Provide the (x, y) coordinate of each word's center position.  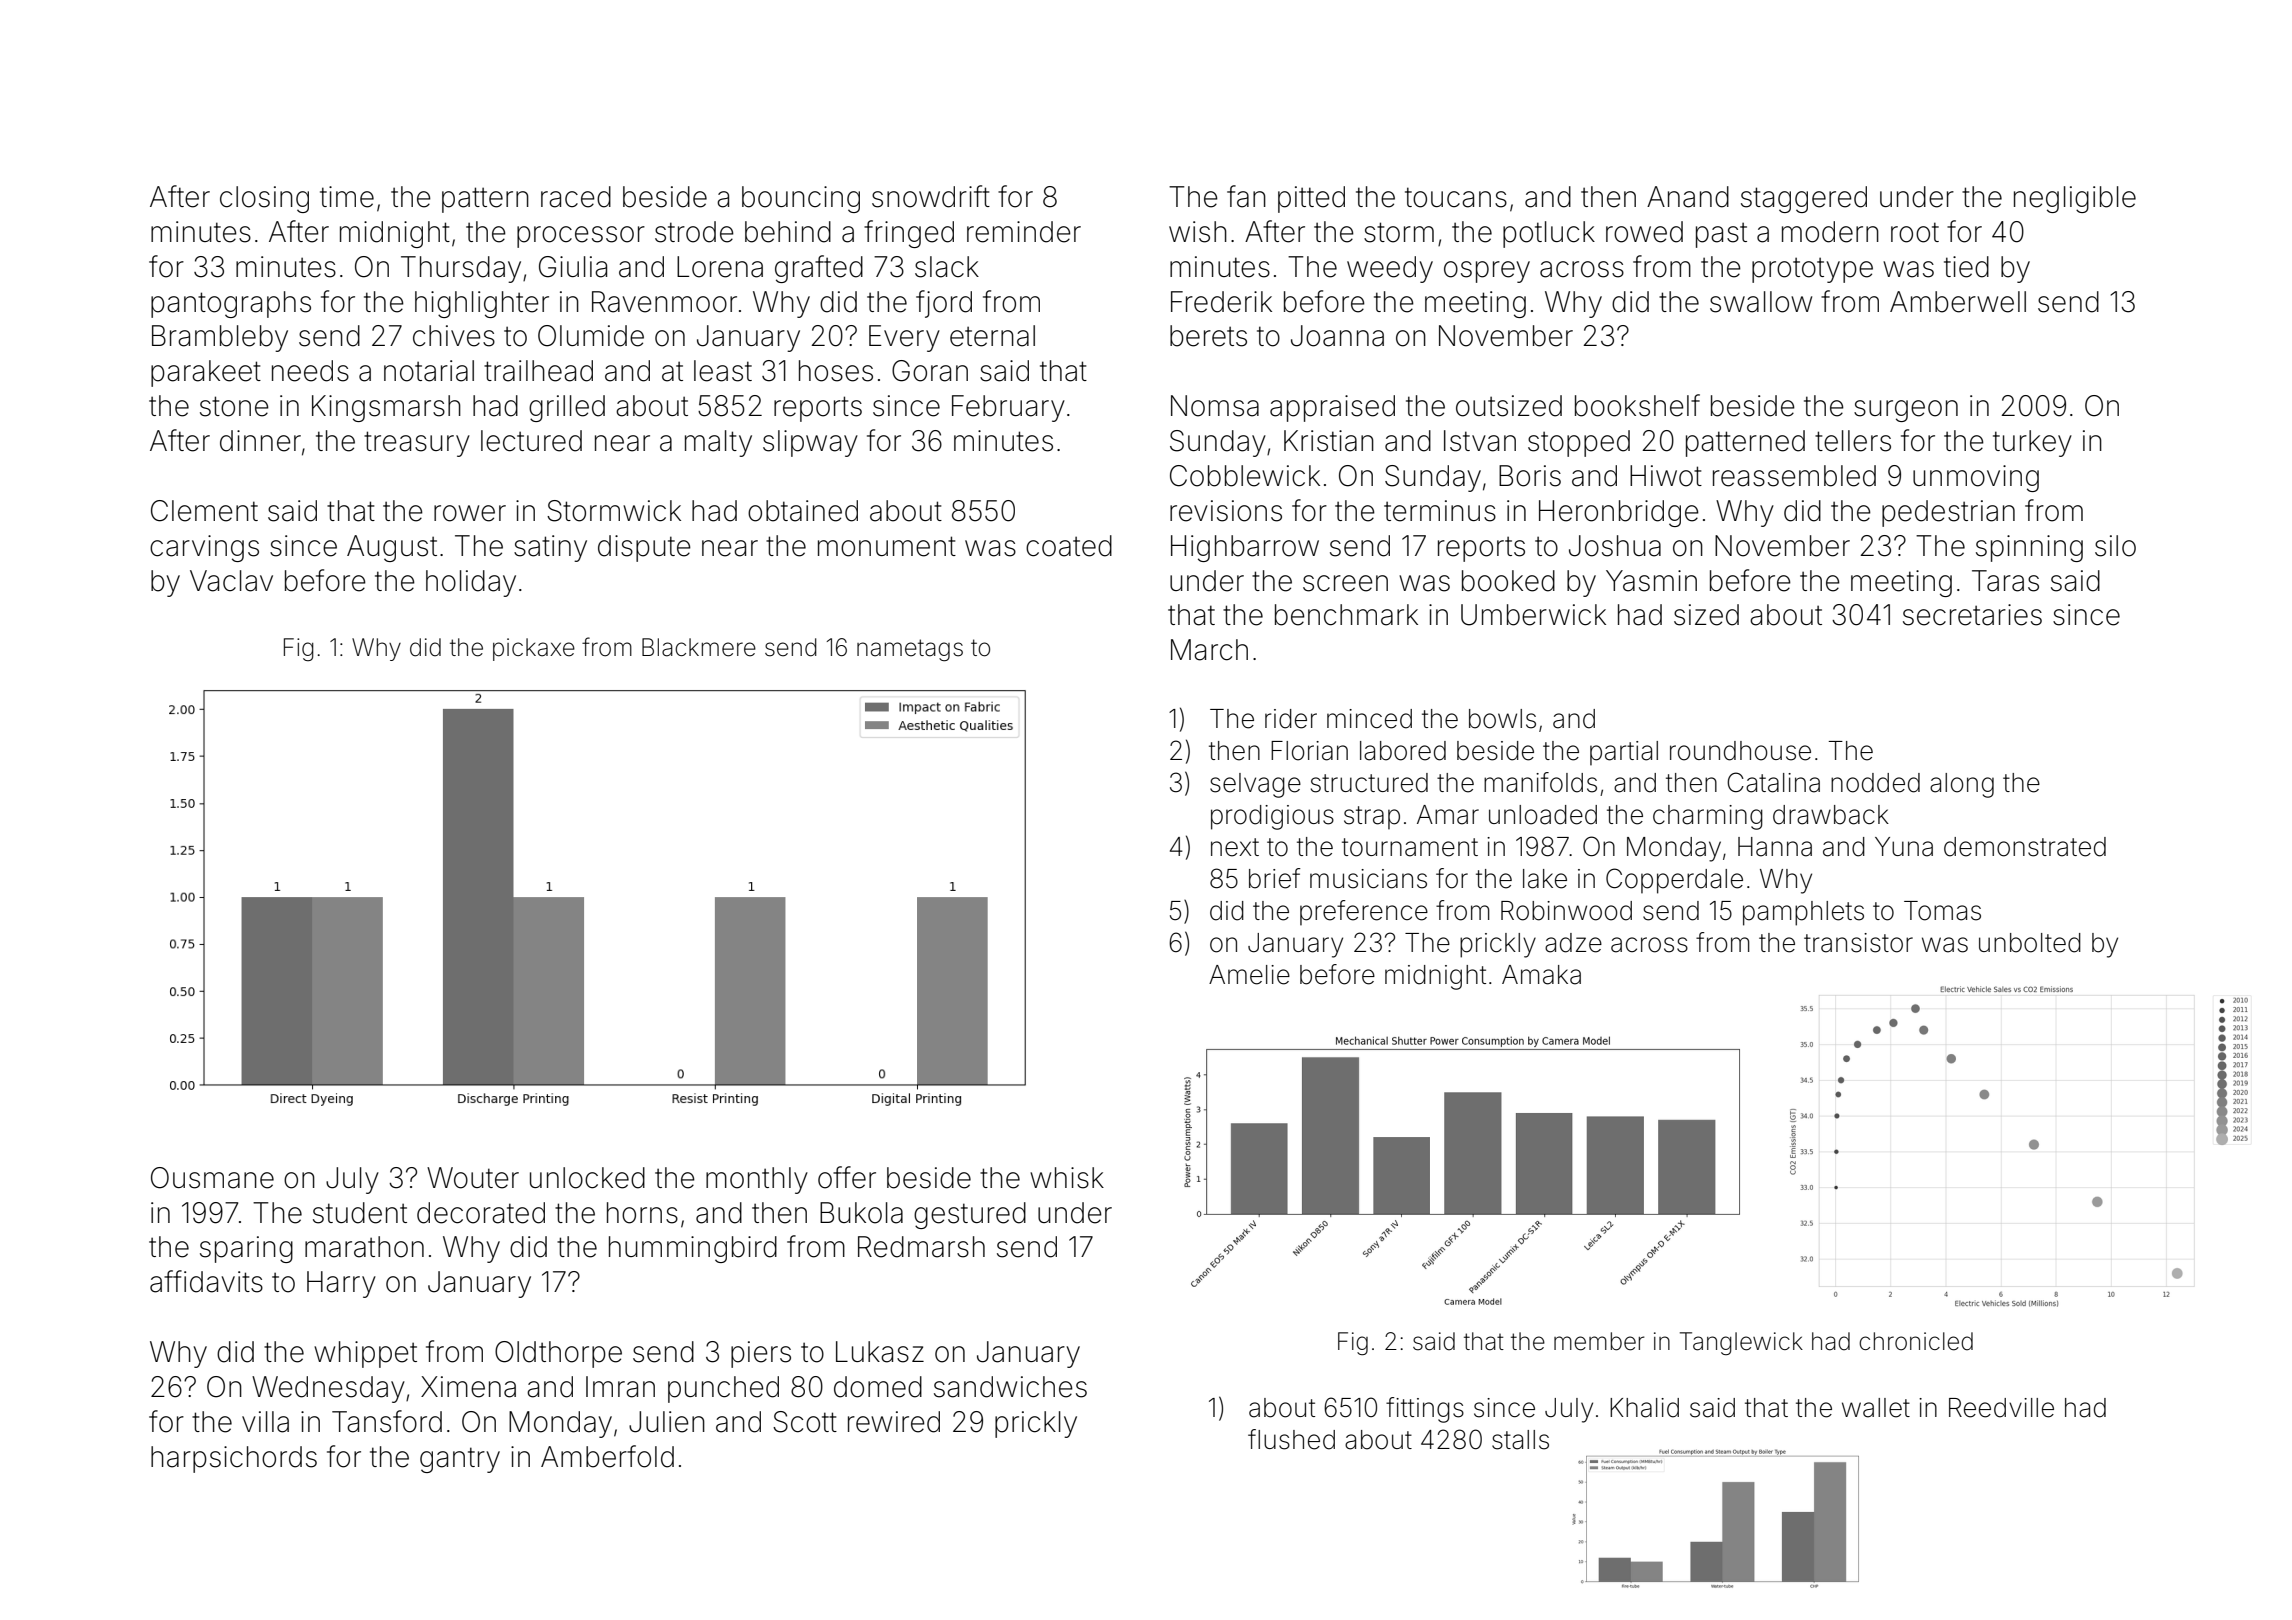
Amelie (1249, 975)
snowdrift (931, 196)
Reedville (2001, 1408)
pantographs (231, 304)
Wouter (473, 1178)
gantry (460, 1460)
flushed (1291, 1439)
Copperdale (1674, 881)
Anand (1688, 197)
